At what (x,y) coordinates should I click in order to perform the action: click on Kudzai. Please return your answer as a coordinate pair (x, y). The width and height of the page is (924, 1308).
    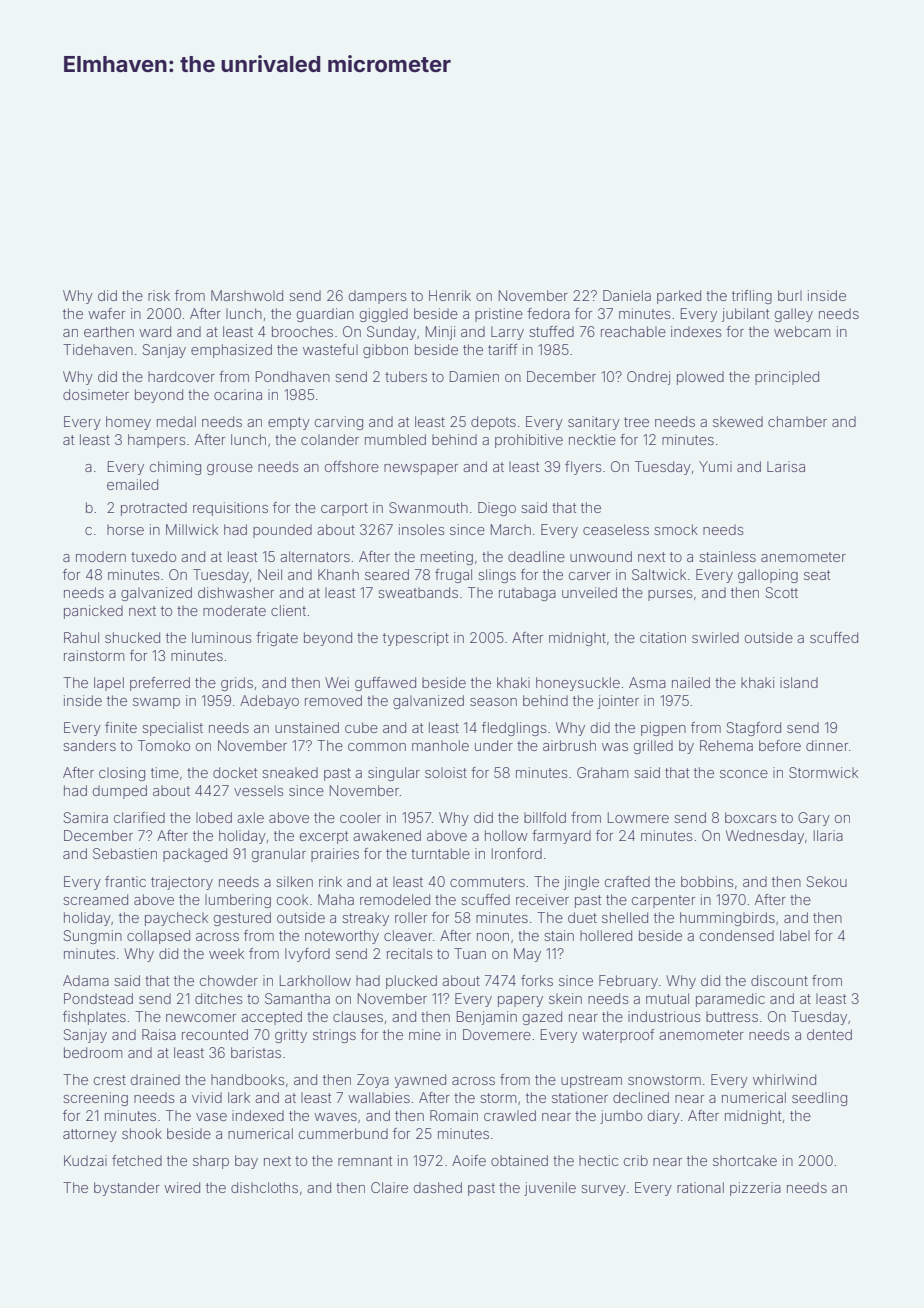
    Looking at the image, I should click on (85, 1160).
